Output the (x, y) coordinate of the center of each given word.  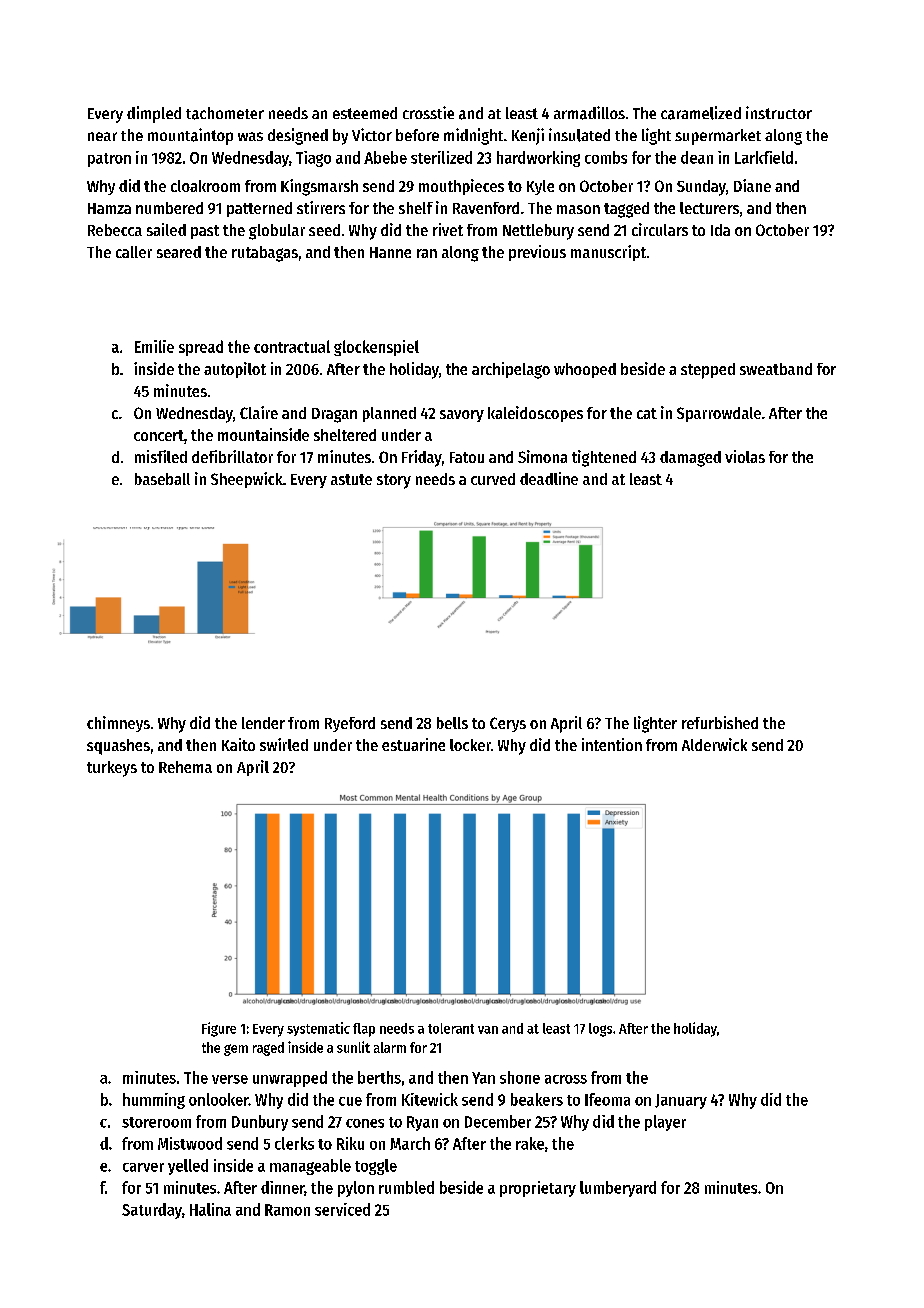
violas (745, 456)
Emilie (154, 346)
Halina (210, 1209)
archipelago (511, 370)
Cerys (508, 724)
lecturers (709, 208)
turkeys (112, 769)
